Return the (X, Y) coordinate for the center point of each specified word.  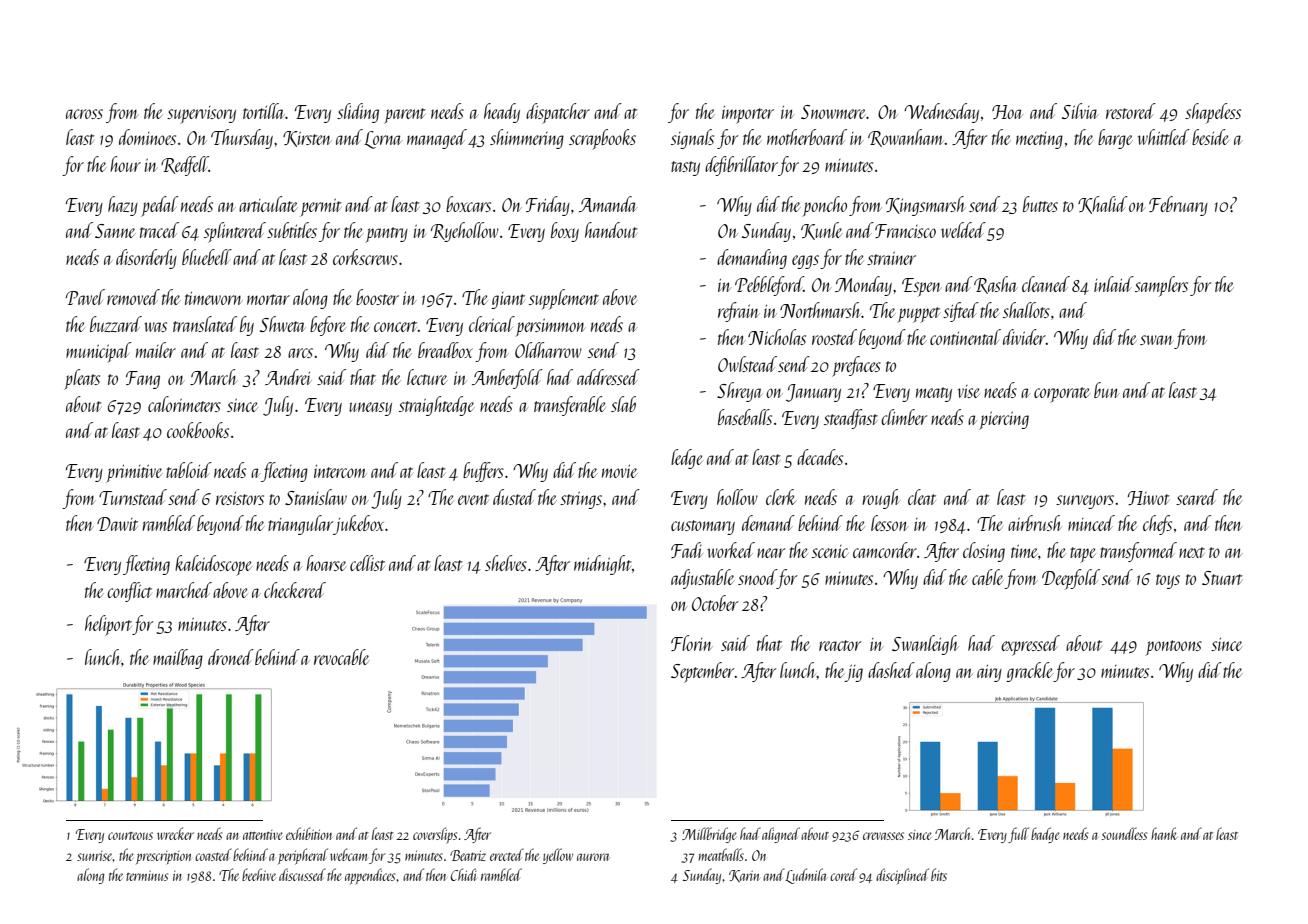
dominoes (147, 137)
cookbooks (198, 430)
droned (231, 657)
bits (939, 874)
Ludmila (806, 876)
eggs (805, 262)
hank (1164, 833)
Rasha (996, 285)
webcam (348, 854)
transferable (570, 406)
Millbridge (709, 835)
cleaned (1046, 284)
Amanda (608, 204)
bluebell (207, 257)
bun (1106, 390)
